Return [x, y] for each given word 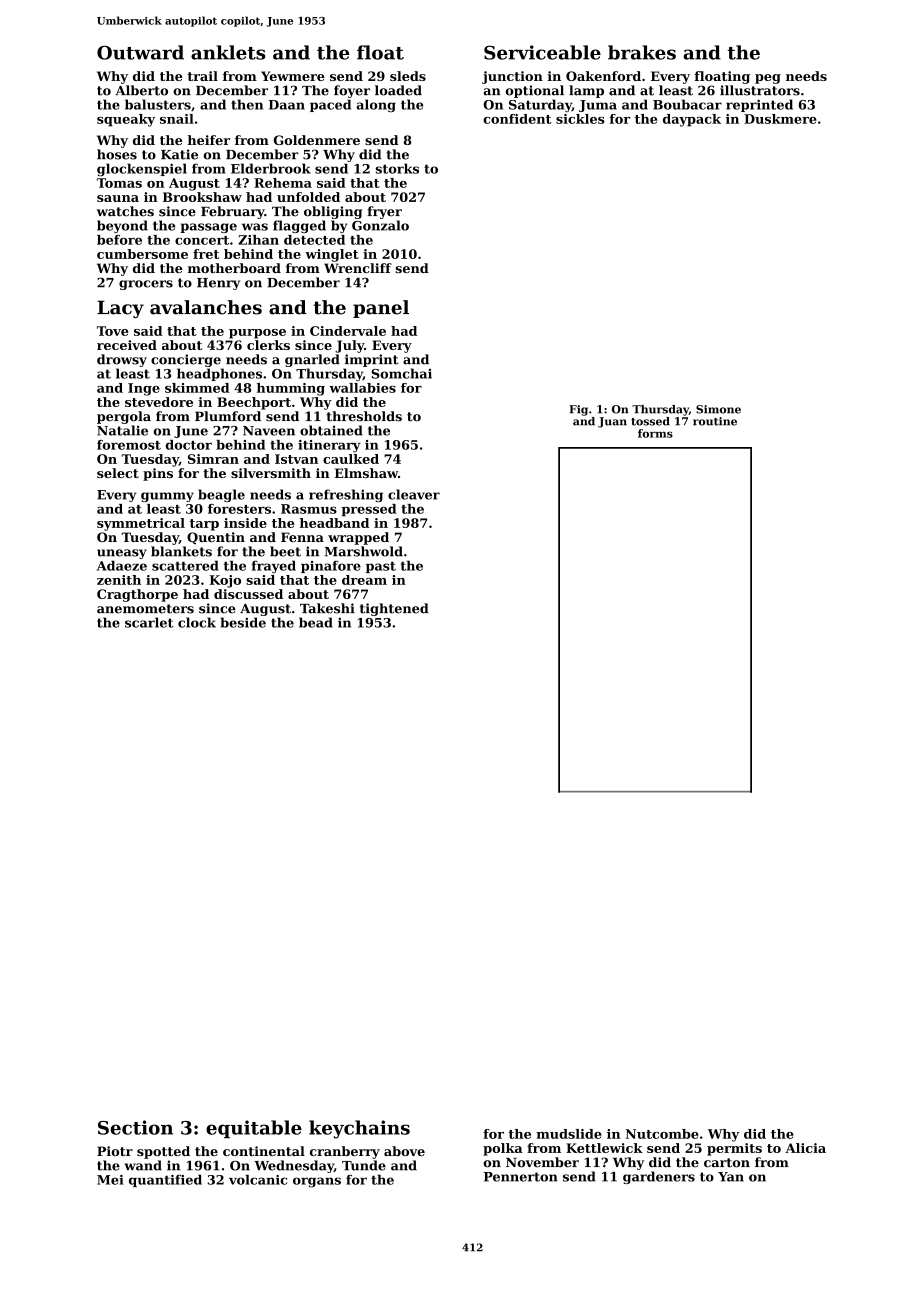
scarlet [149, 622]
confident [517, 119]
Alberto [141, 90]
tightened [394, 609]
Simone [718, 409]
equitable [254, 1129]
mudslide [569, 1134]
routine [715, 421]
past [381, 567]
